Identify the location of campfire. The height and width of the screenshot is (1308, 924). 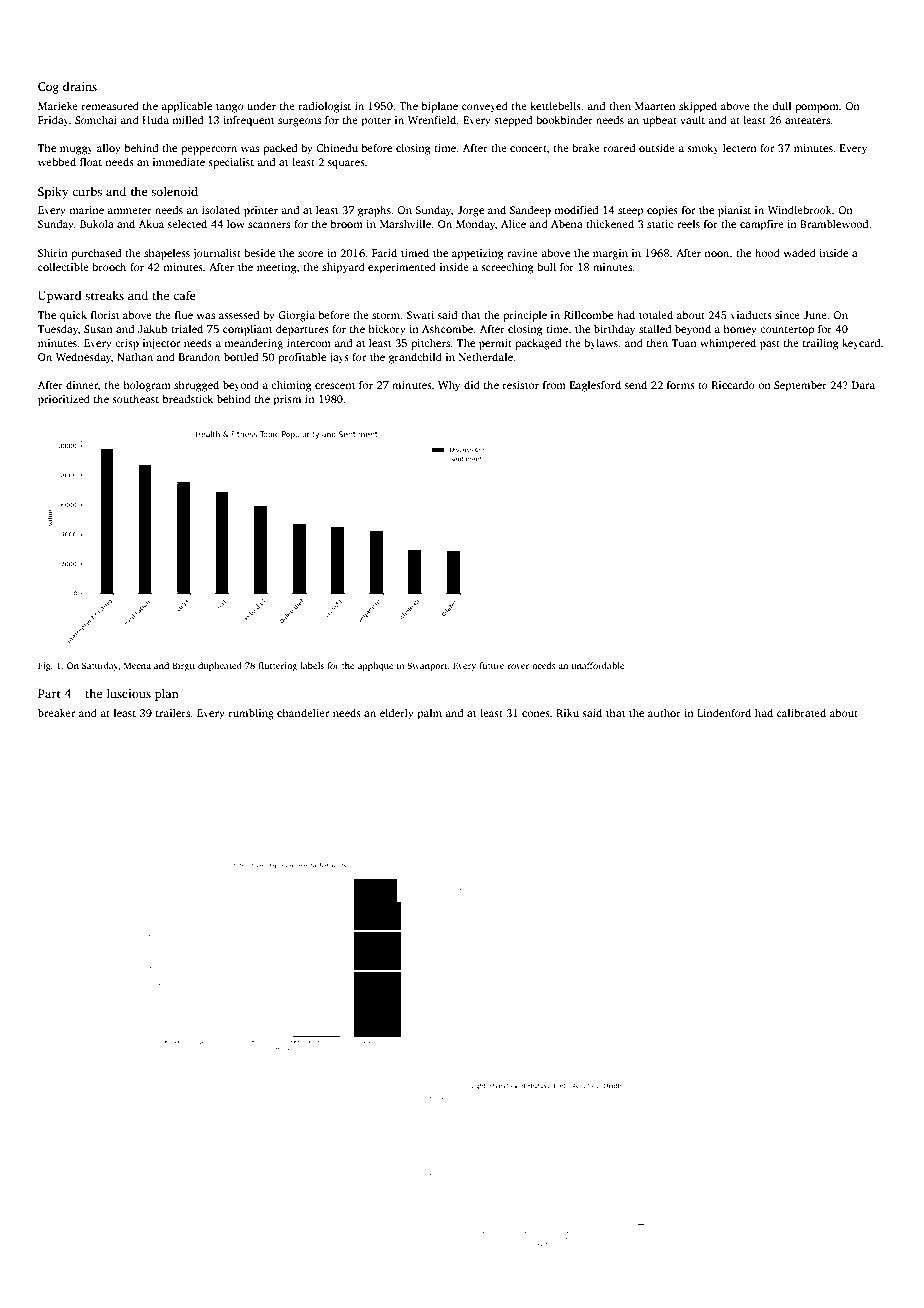
(762, 225).
